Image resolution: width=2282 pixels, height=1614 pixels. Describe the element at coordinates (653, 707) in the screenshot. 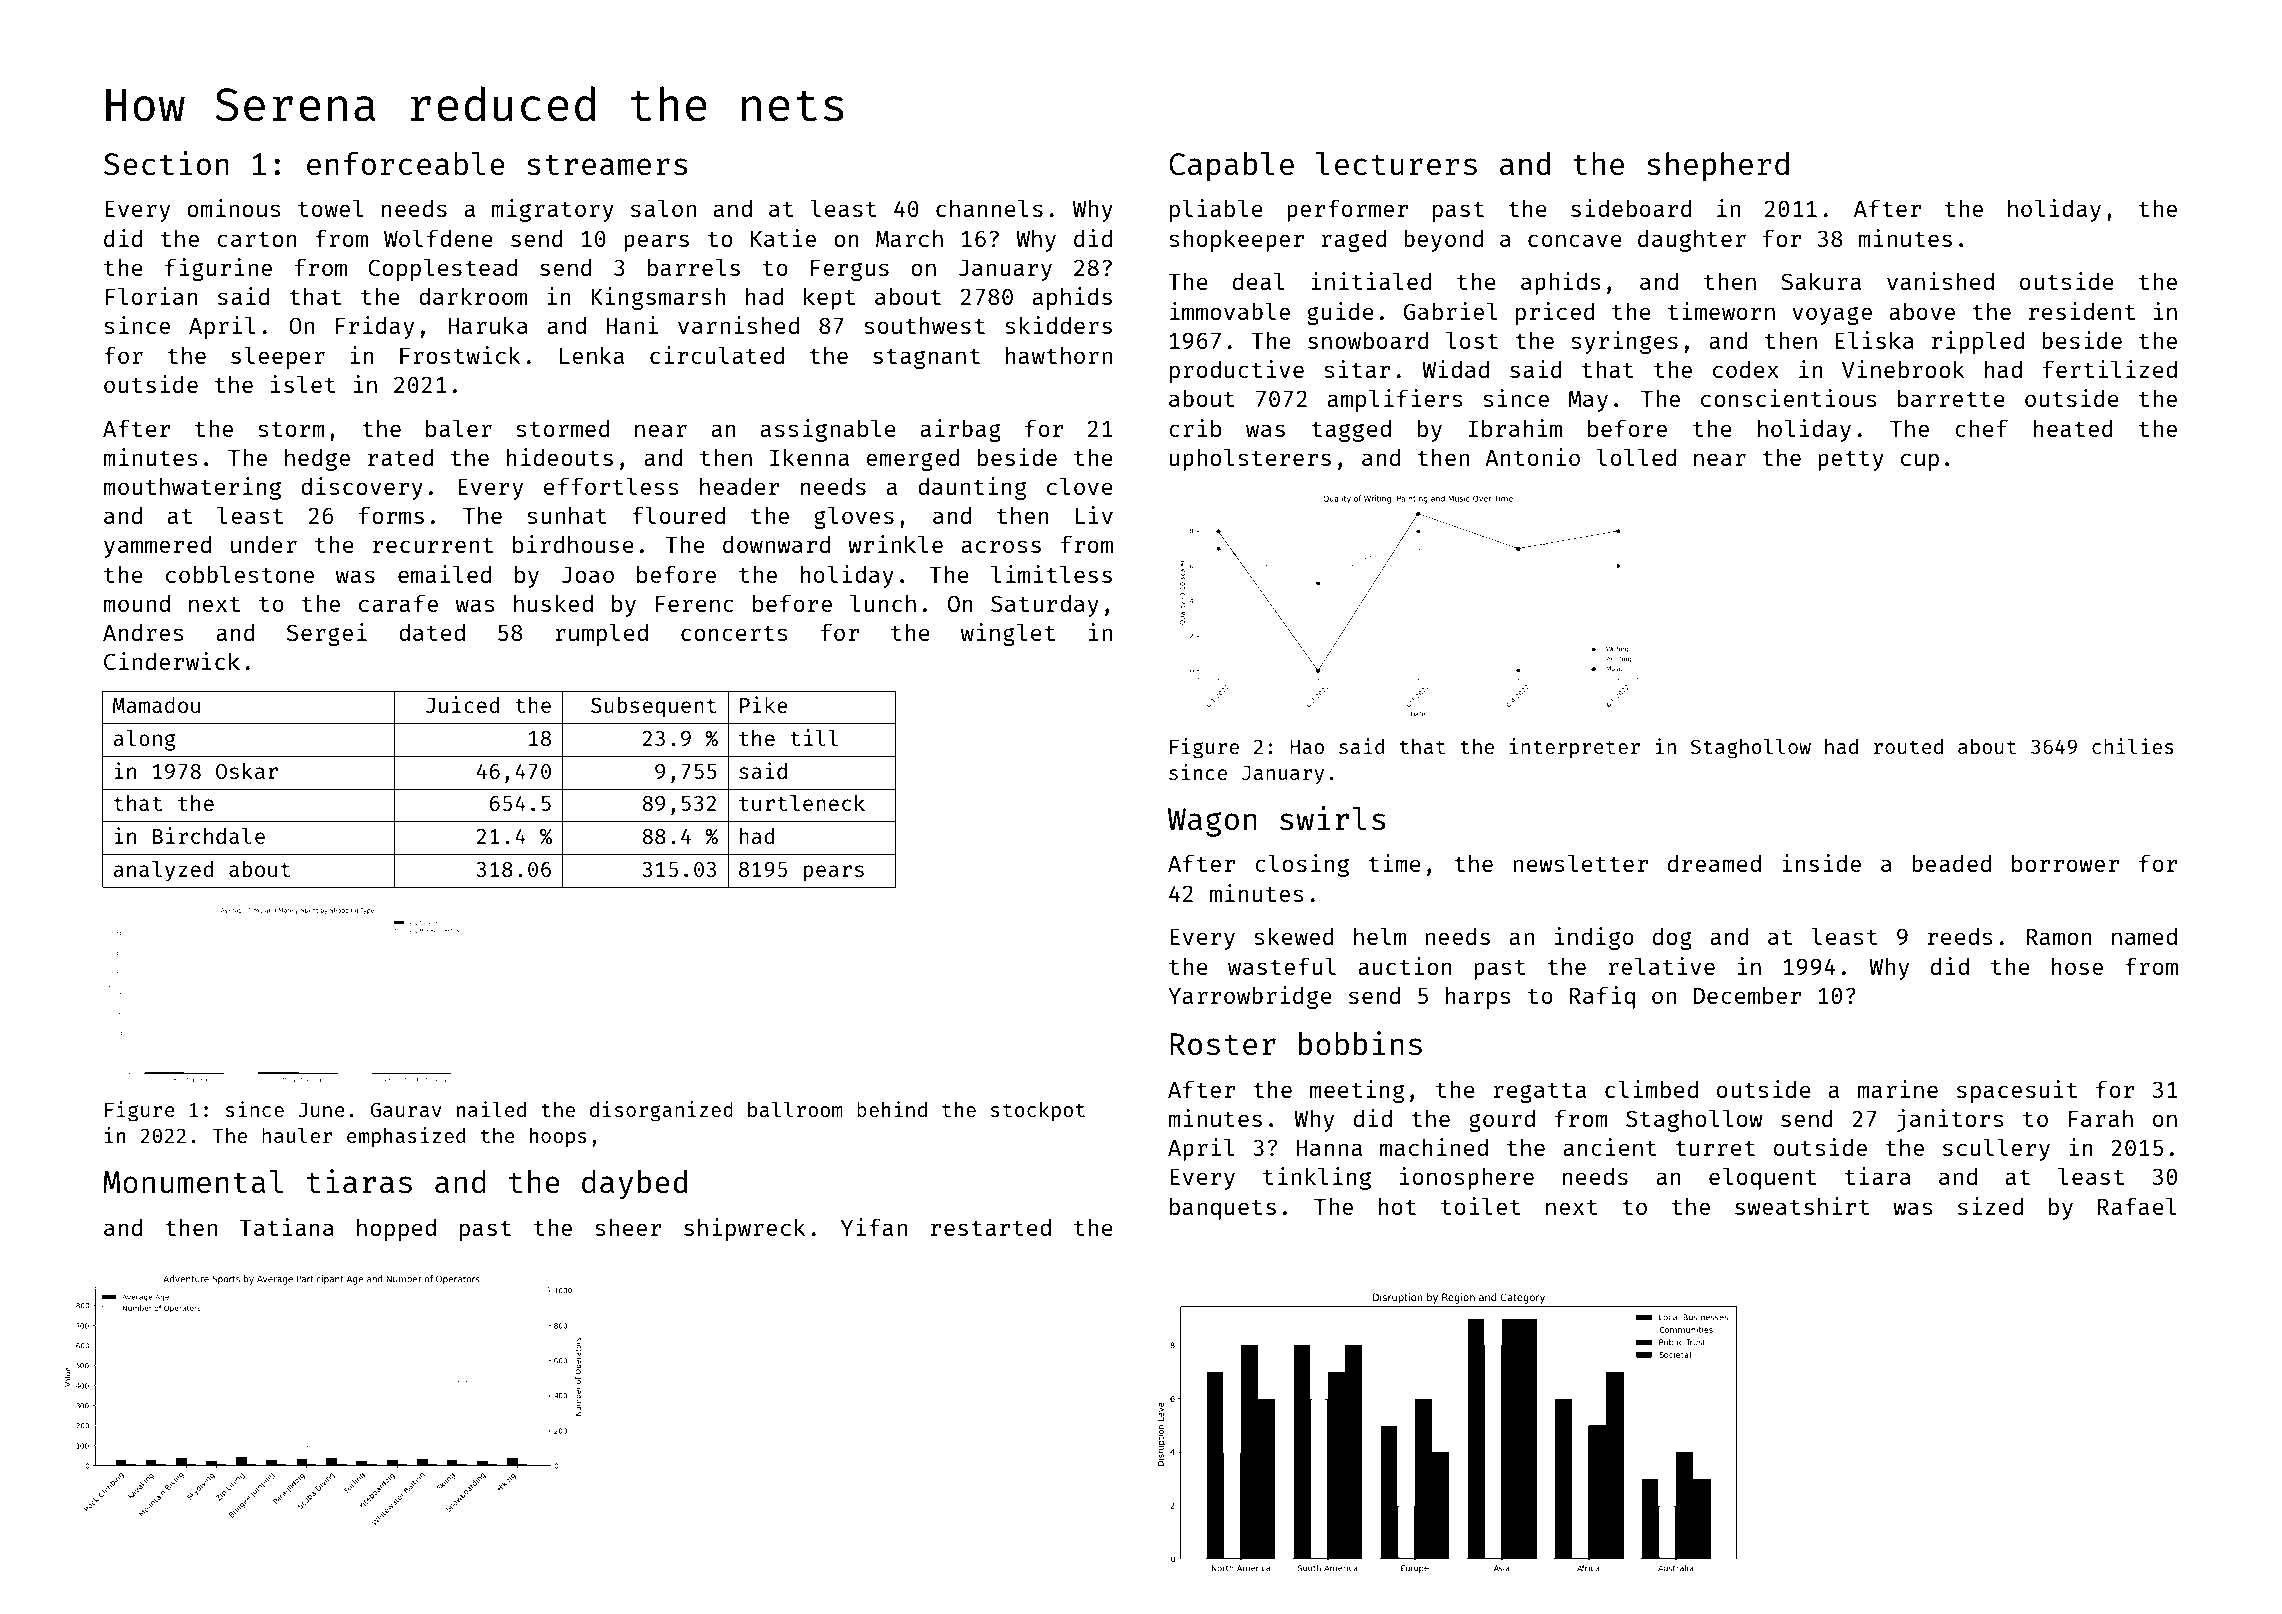

I see `Subsequent` at that location.
